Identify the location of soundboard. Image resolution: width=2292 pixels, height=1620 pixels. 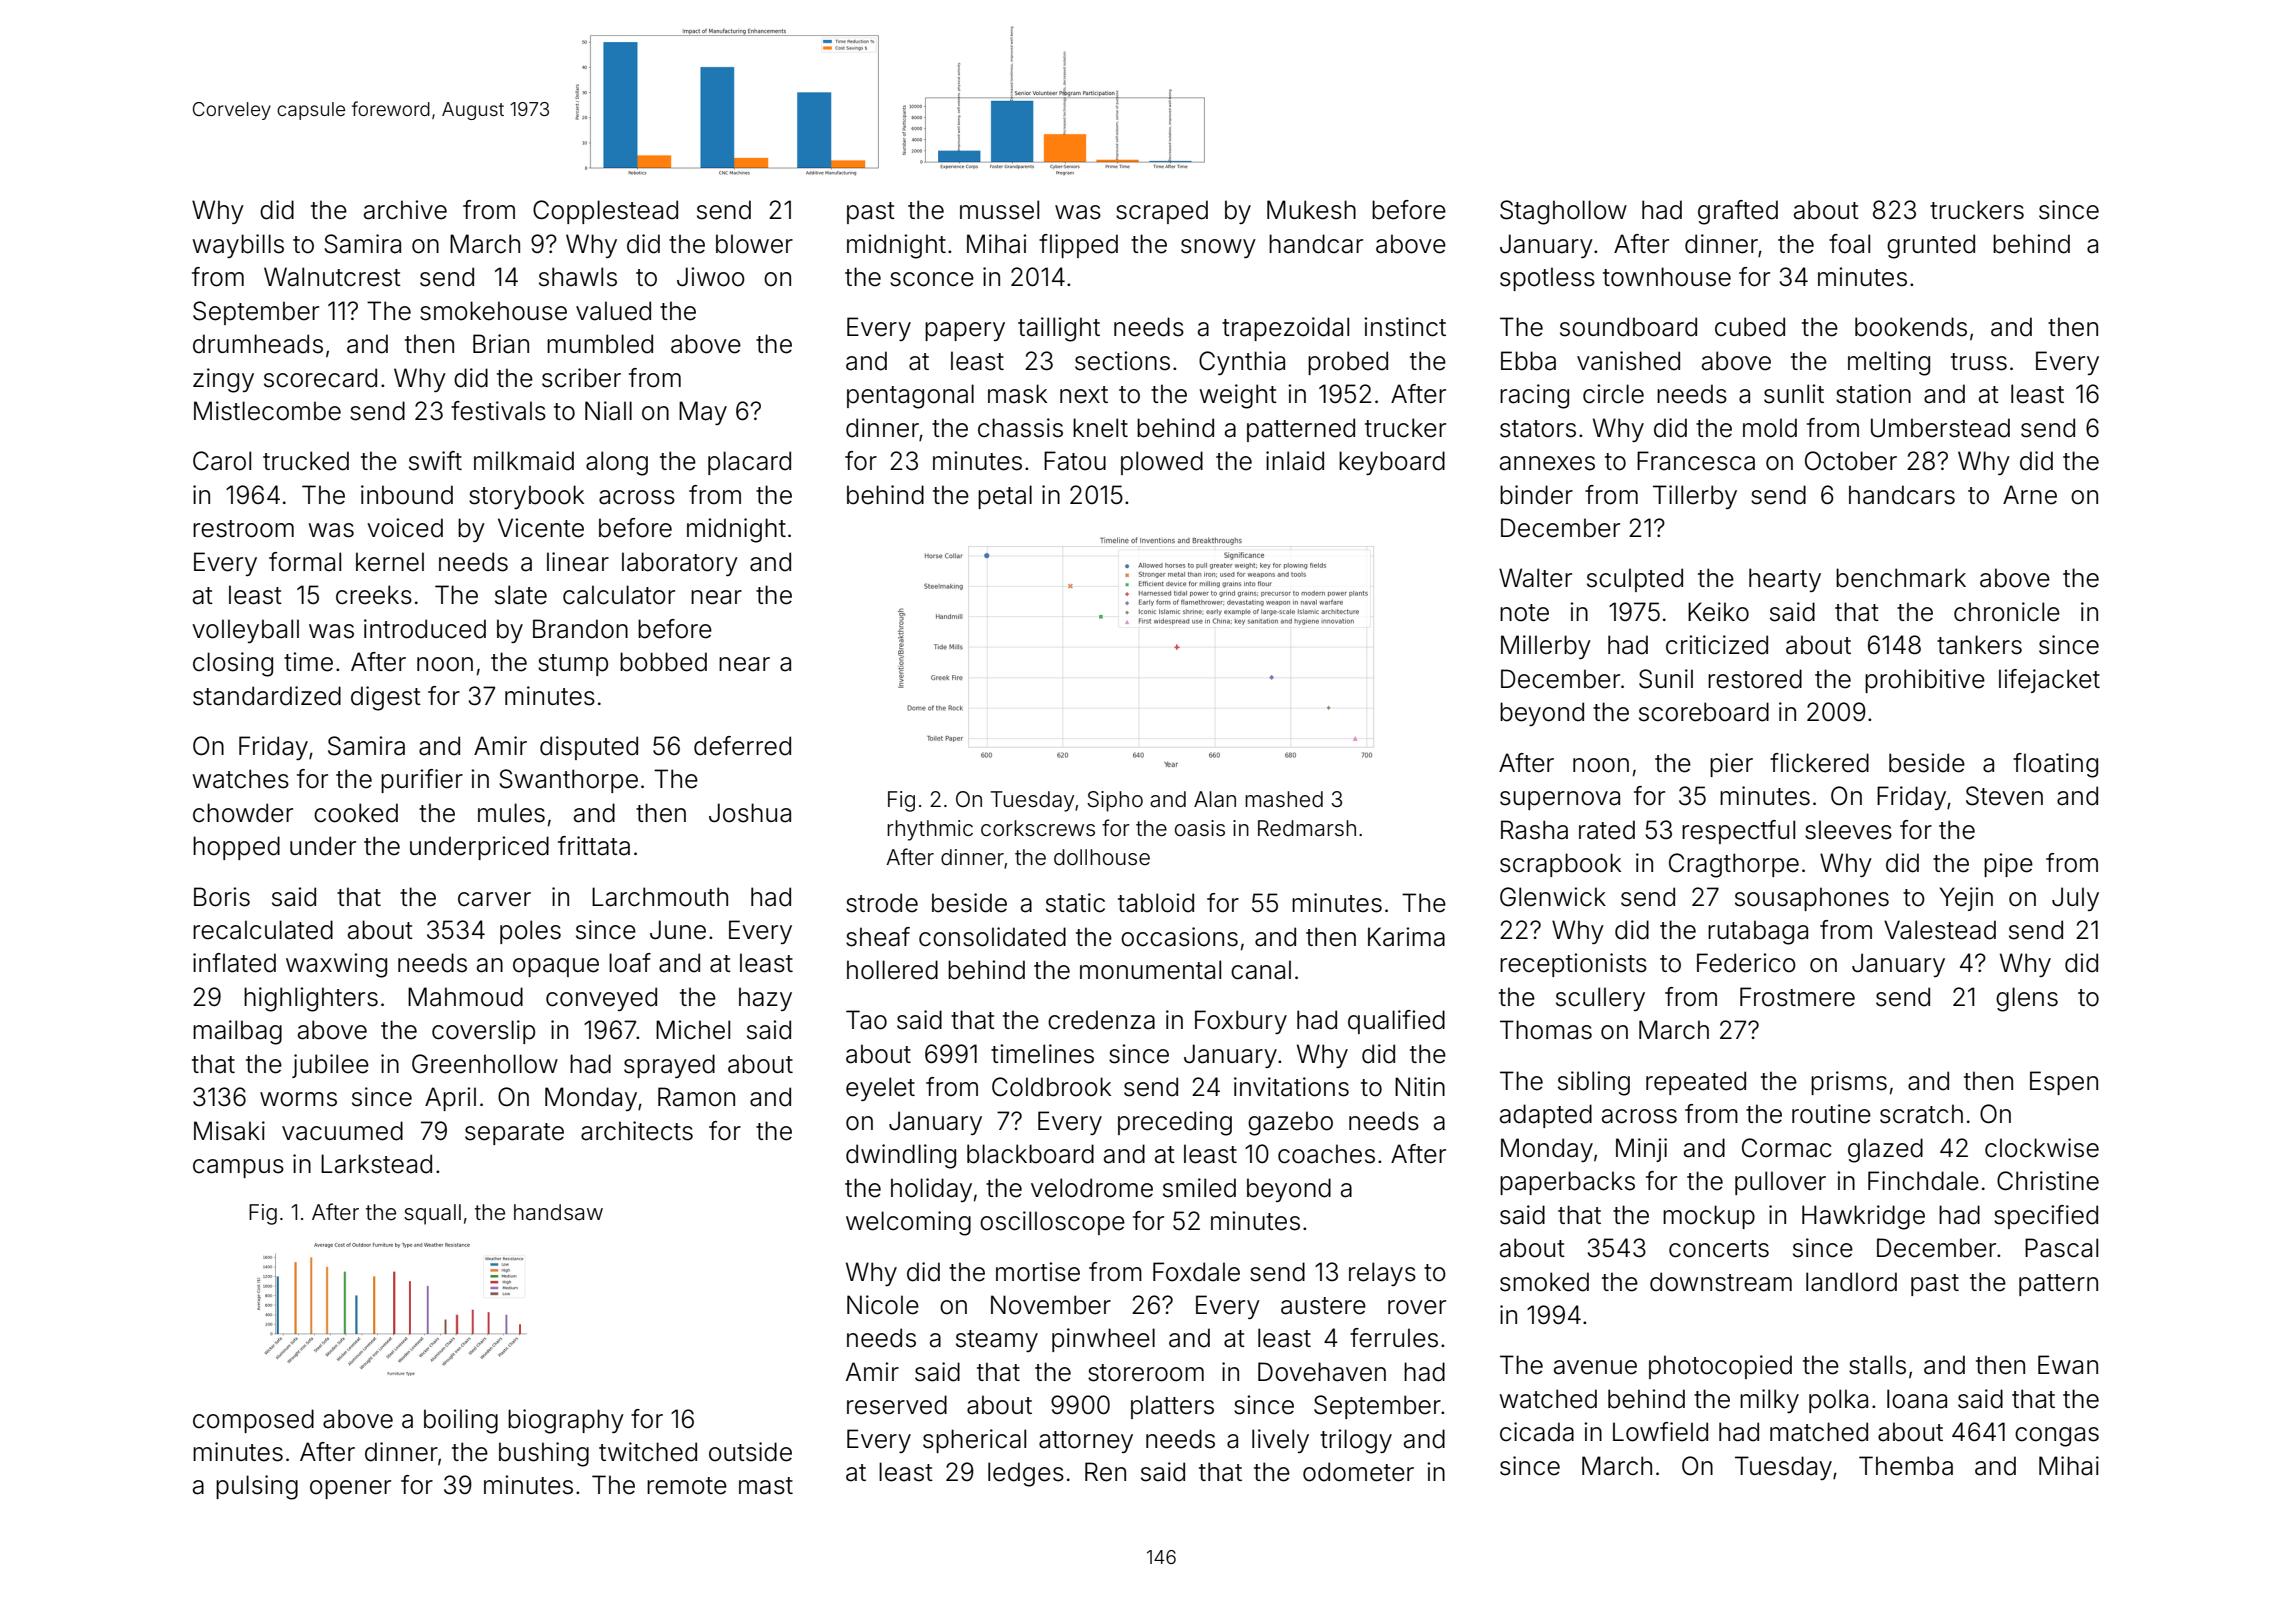
(1628, 327).
